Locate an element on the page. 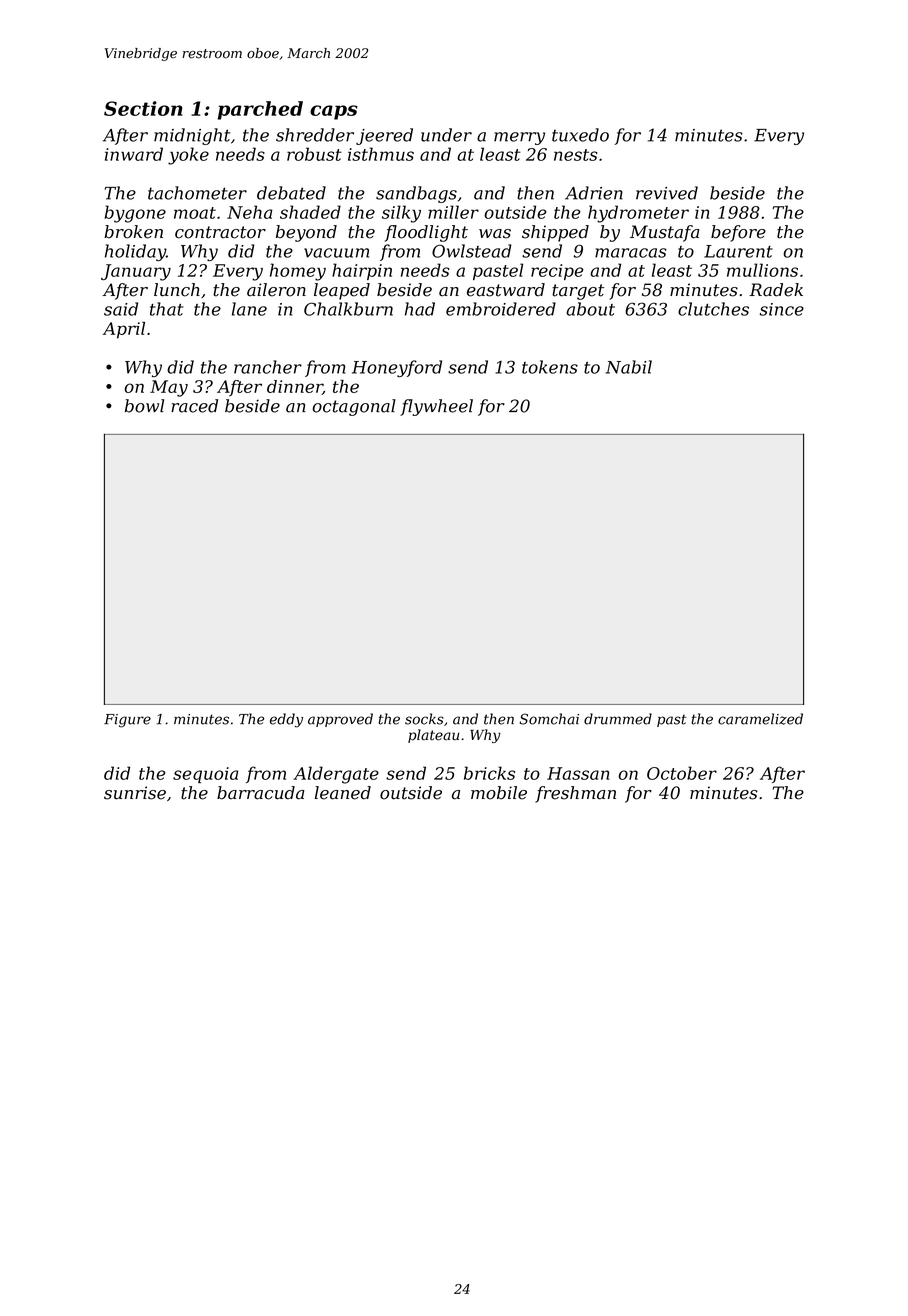  tuxedo is located at coordinates (580, 135).
